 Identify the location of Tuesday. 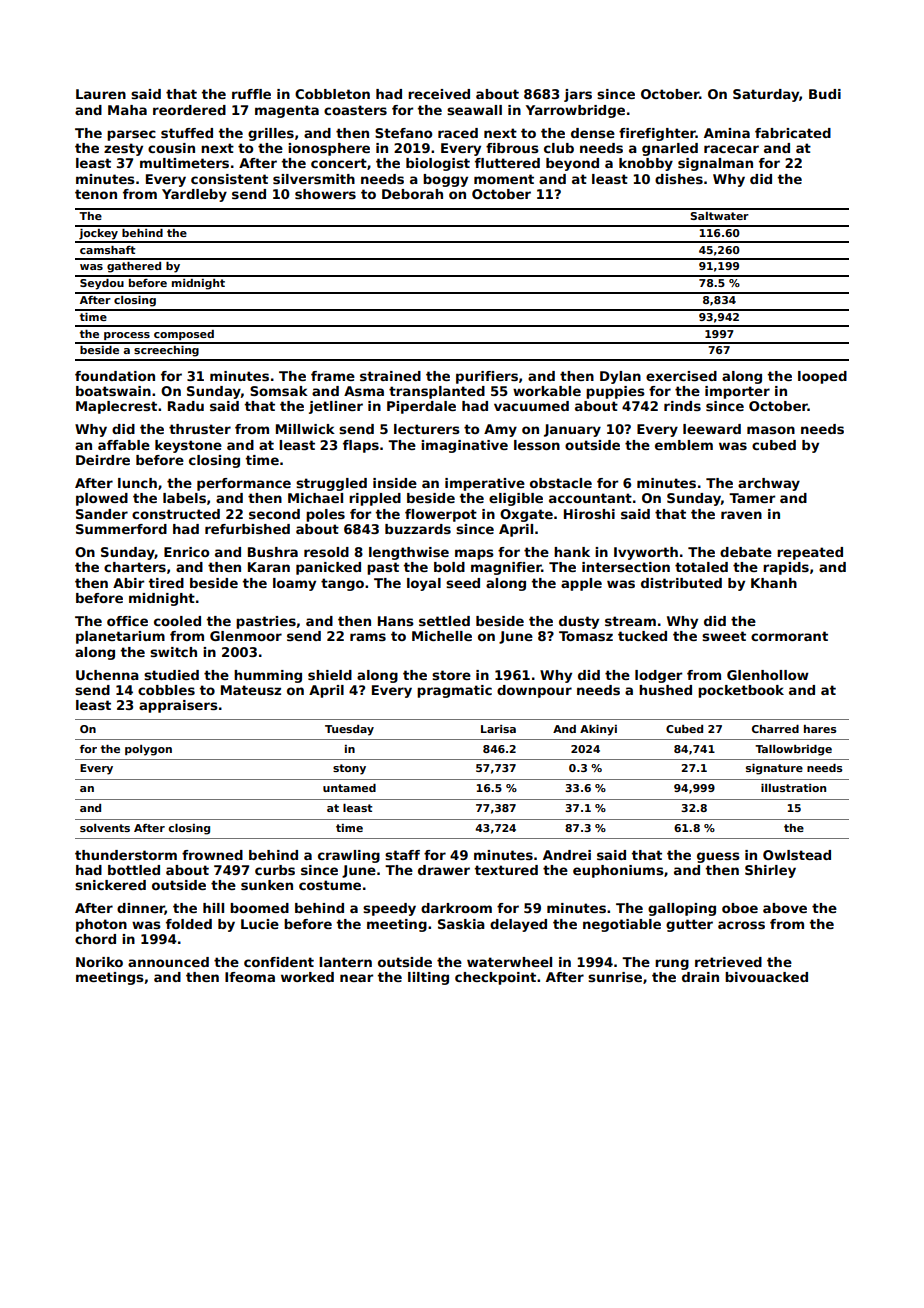
(349, 730).
